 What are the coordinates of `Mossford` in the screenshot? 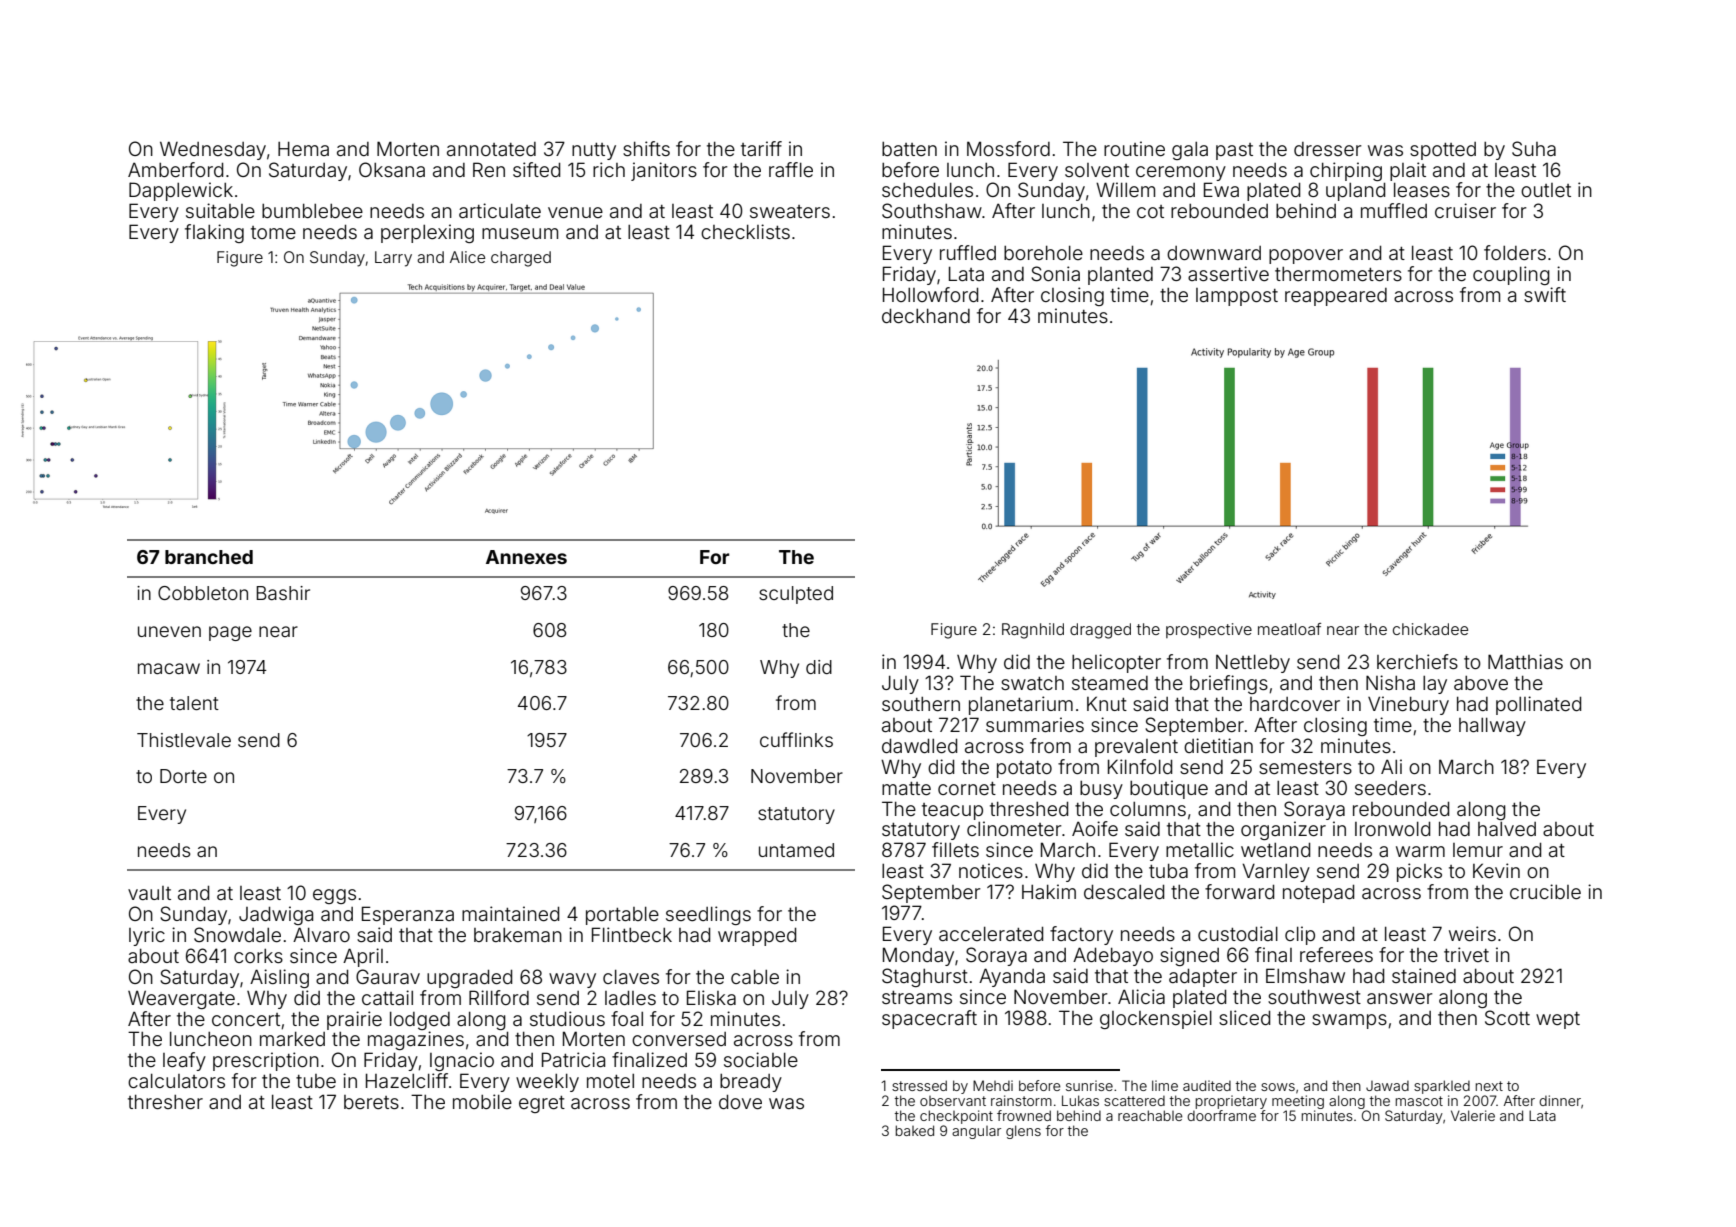 It's located at (1008, 148).
